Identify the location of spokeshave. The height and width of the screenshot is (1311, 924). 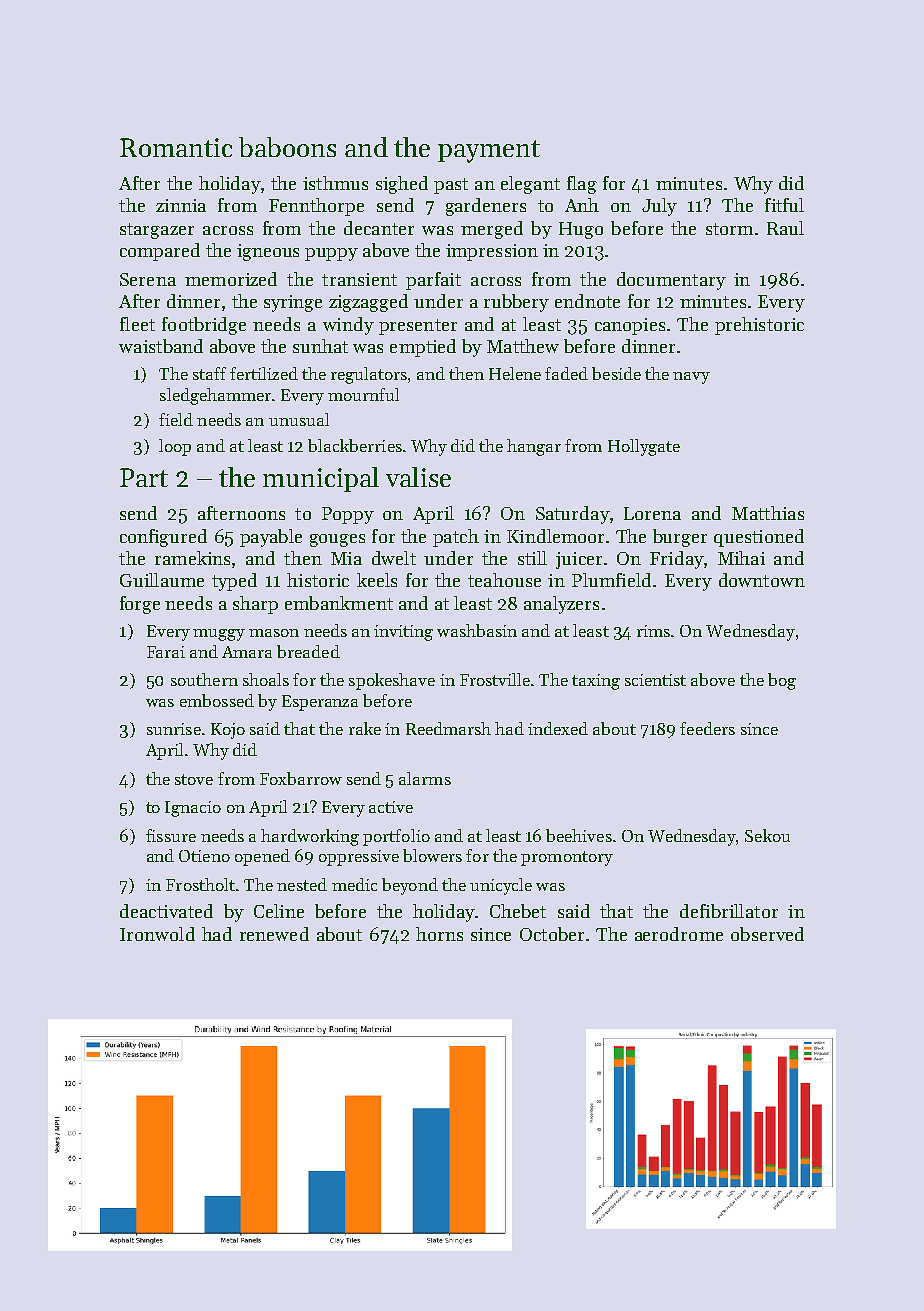
(392, 681).
